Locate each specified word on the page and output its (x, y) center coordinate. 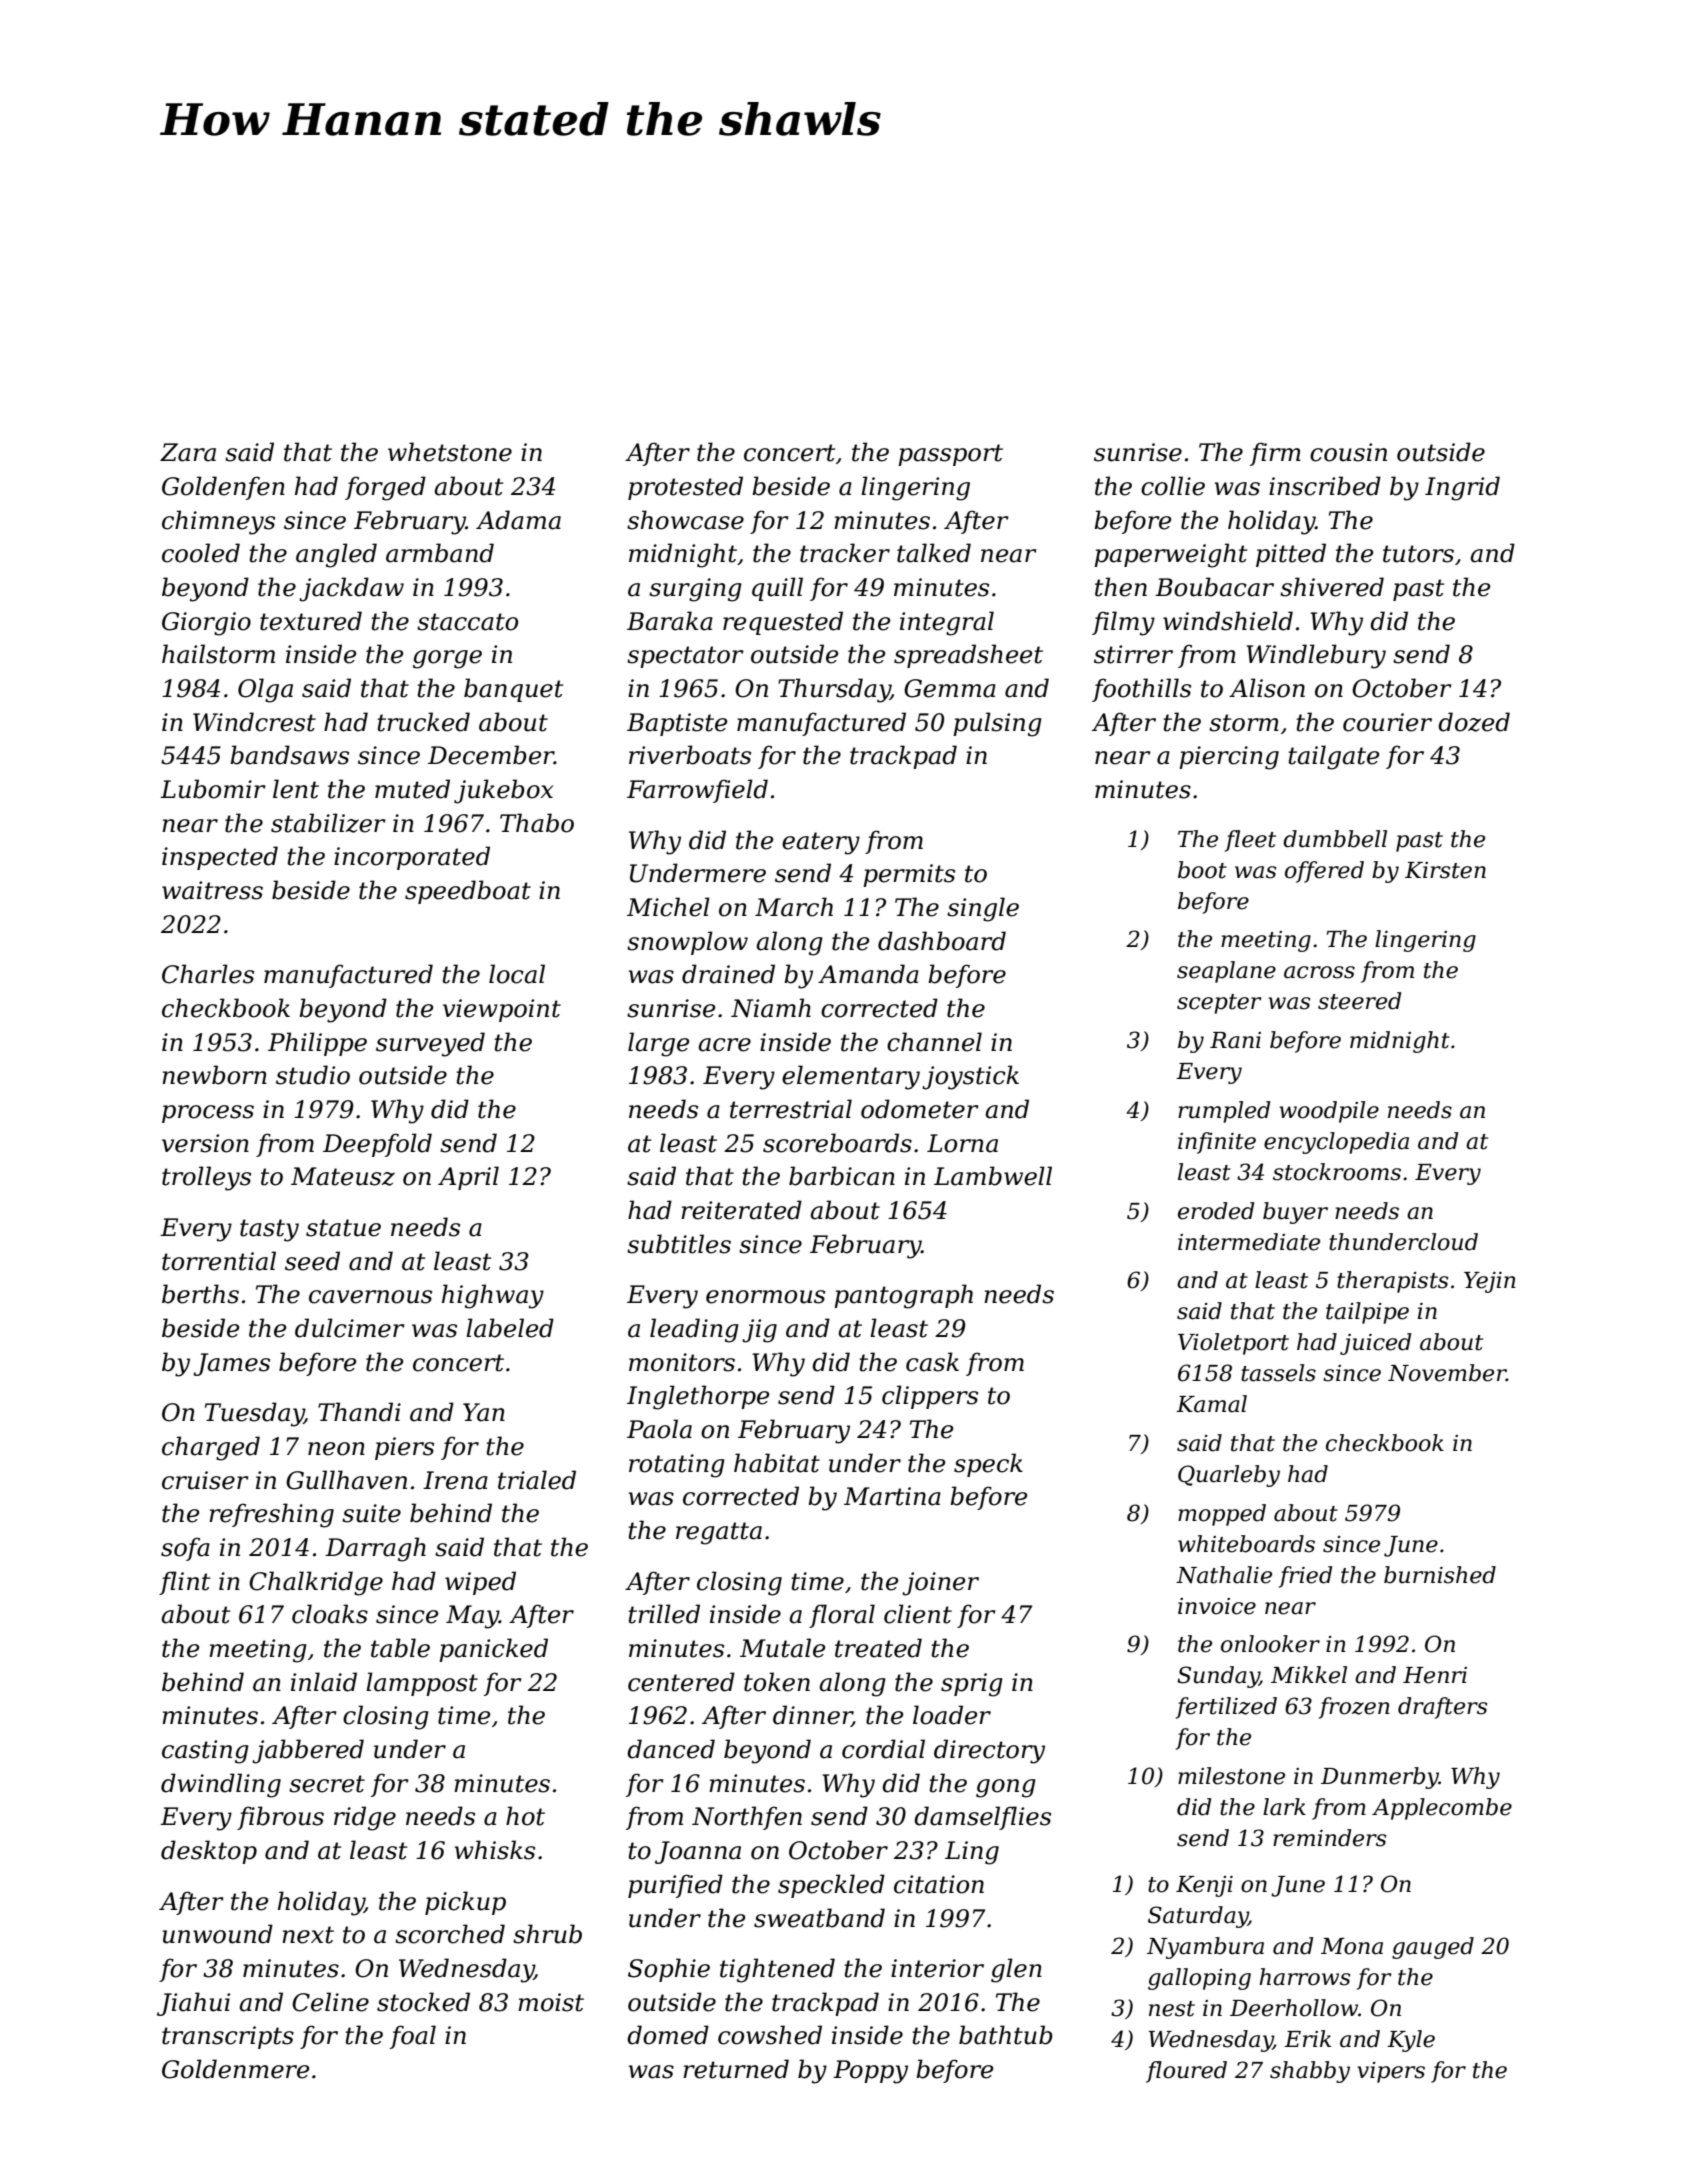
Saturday (1198, 1917)
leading (694, 1330)
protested (685, 488)
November (1447, 1373)
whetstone (450, 452)
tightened (777, 1970)
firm (1275, 454)
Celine (330, 2002)
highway (493, 1296)
